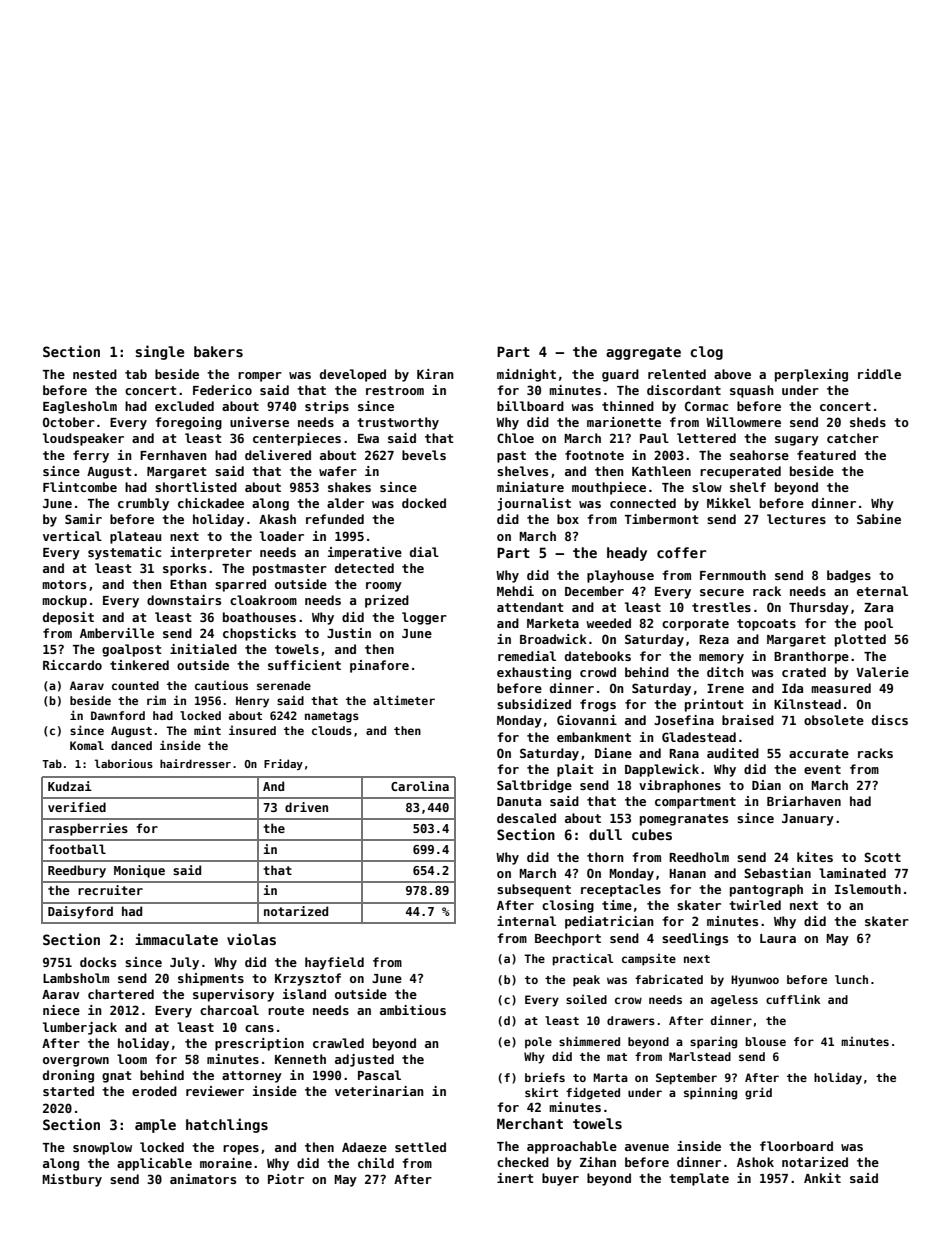  I want to click on skirt, so click(541, 1092).
